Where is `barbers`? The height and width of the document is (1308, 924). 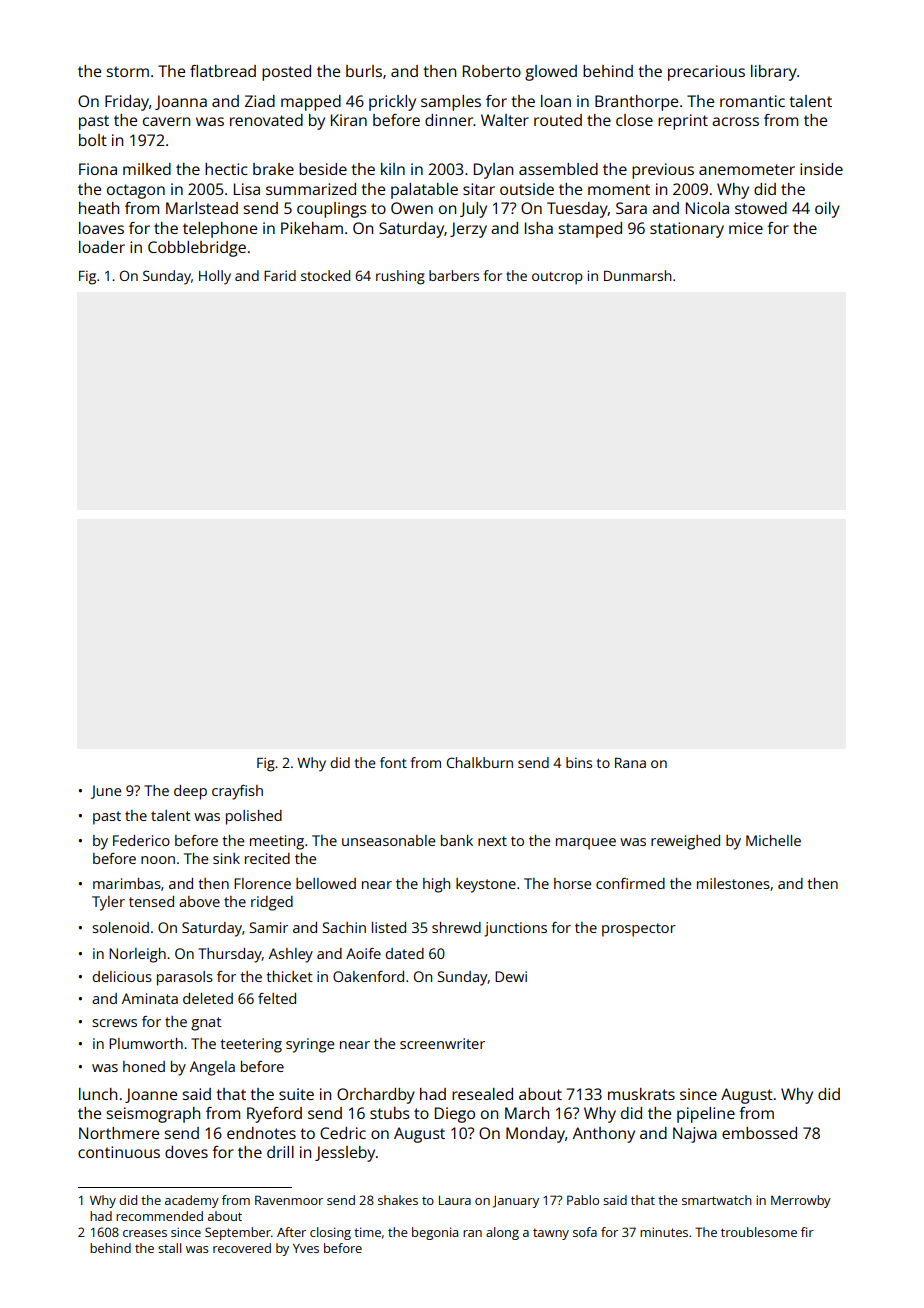
barbers is located at coordinates (454, 275).
